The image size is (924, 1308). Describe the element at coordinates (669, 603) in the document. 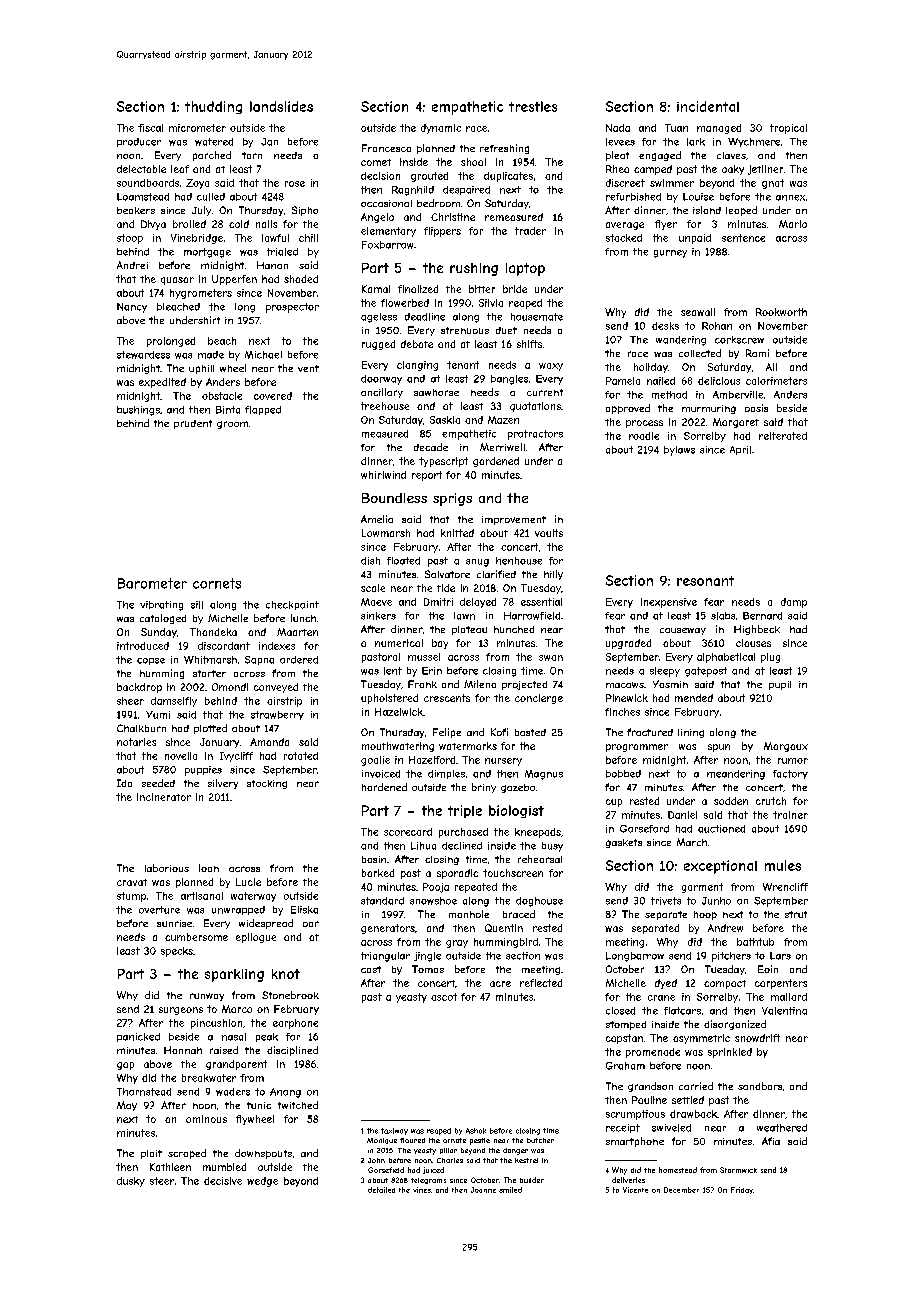

I see `inexpensive` at that location.
